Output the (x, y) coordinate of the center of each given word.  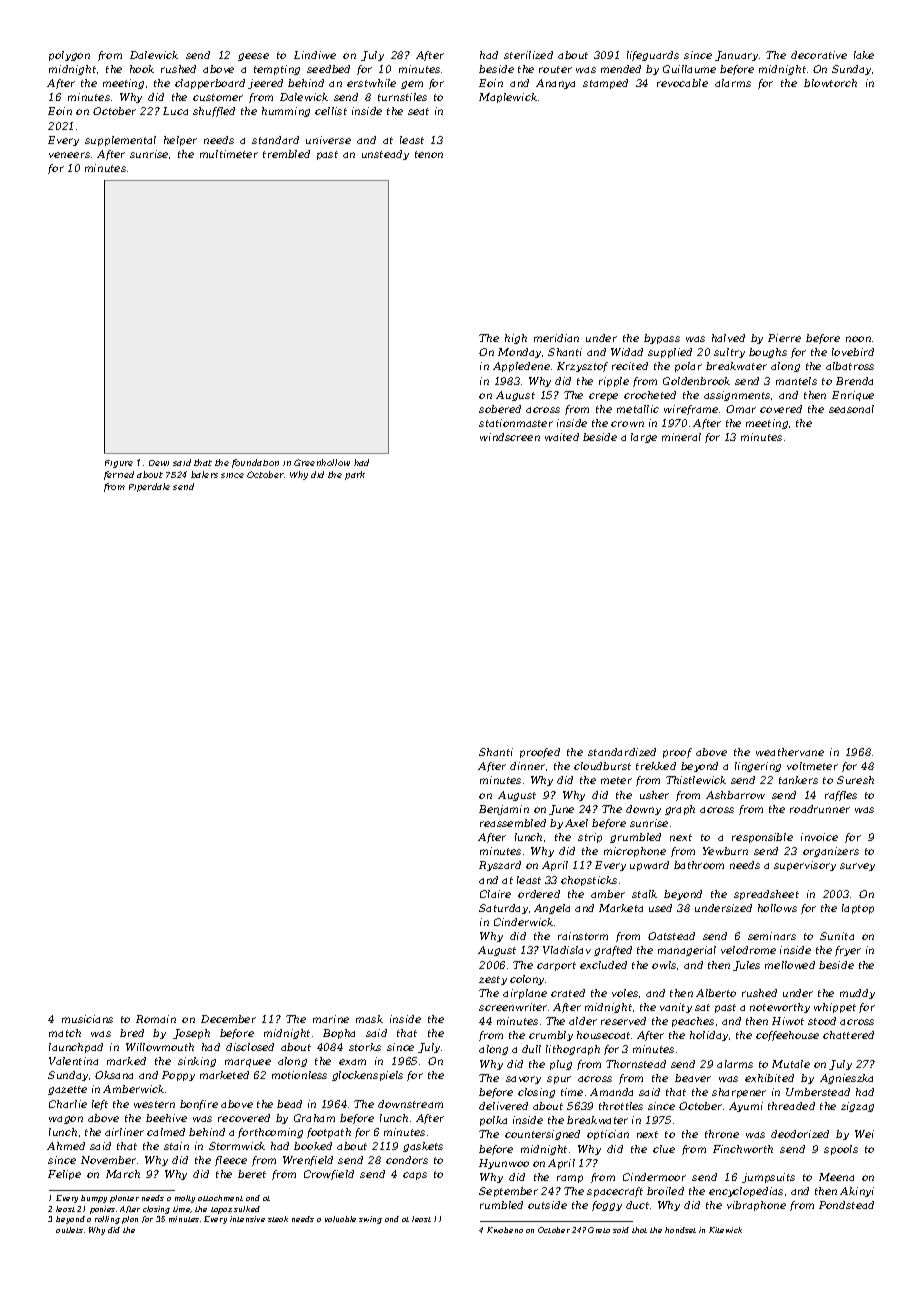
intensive (247, 1219)
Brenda (854, 381)
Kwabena (505, 1230)
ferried (119, 475)
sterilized (528, 55)
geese (253, 57)
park (355, 475)
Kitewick (725, 1230)
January (736, 56)
